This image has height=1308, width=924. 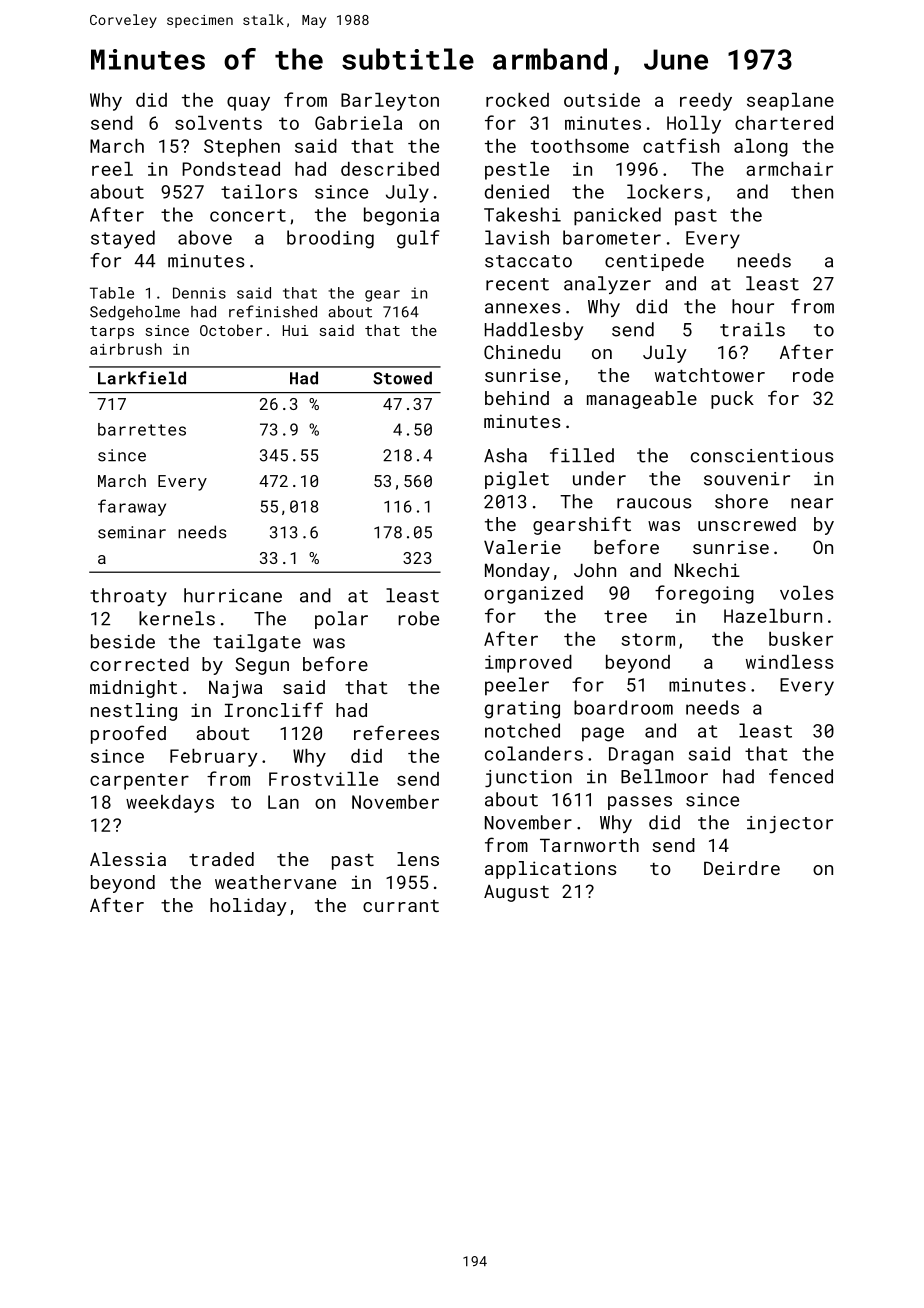 What do you see at coordinates (341, 620) in the image?
I see `polar` at bounding box center [341, 620].
